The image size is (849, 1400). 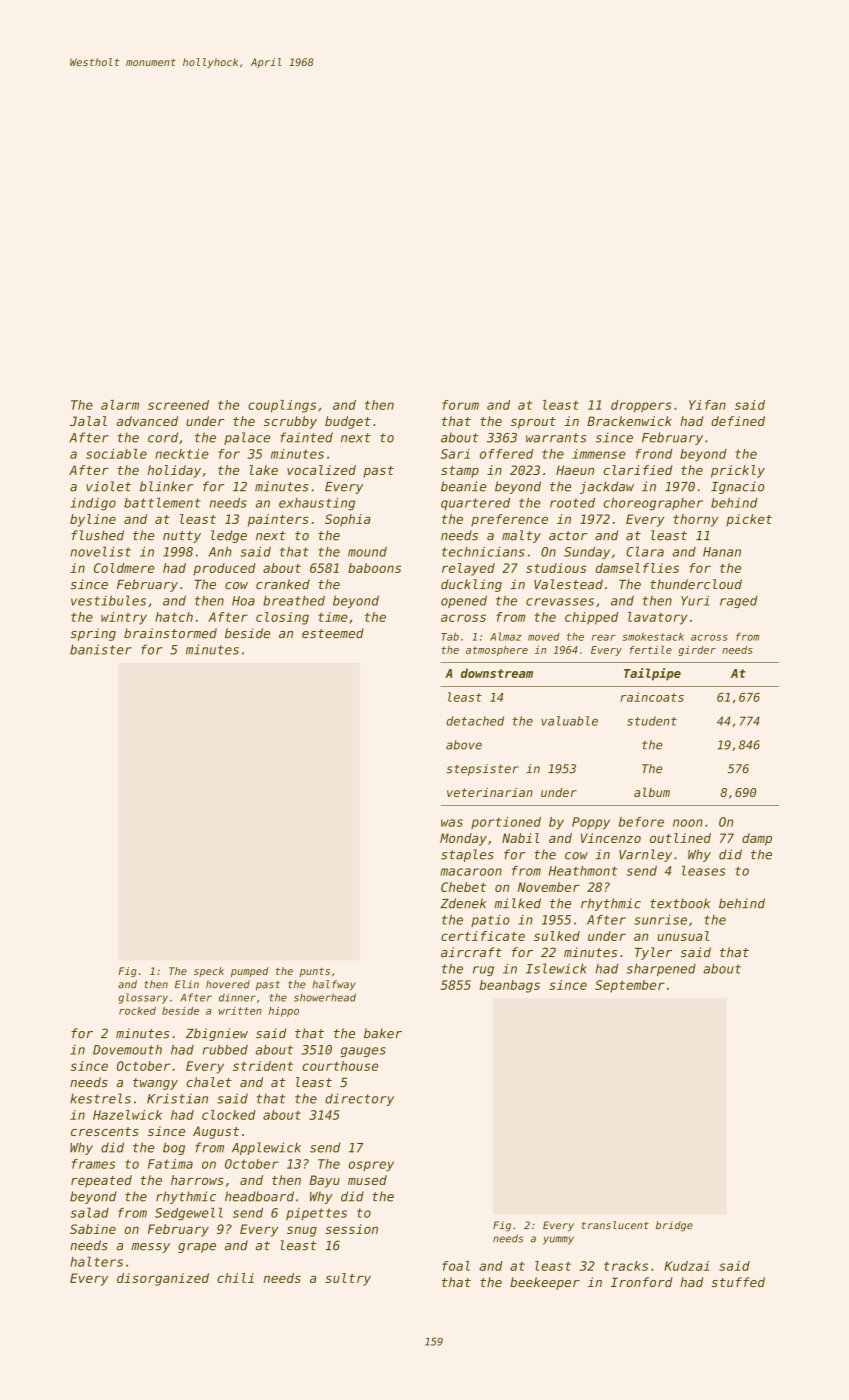 What do you see at coordinates (463, 887) in the image?
I see `Chebet` at bounding box center [463, 887].
